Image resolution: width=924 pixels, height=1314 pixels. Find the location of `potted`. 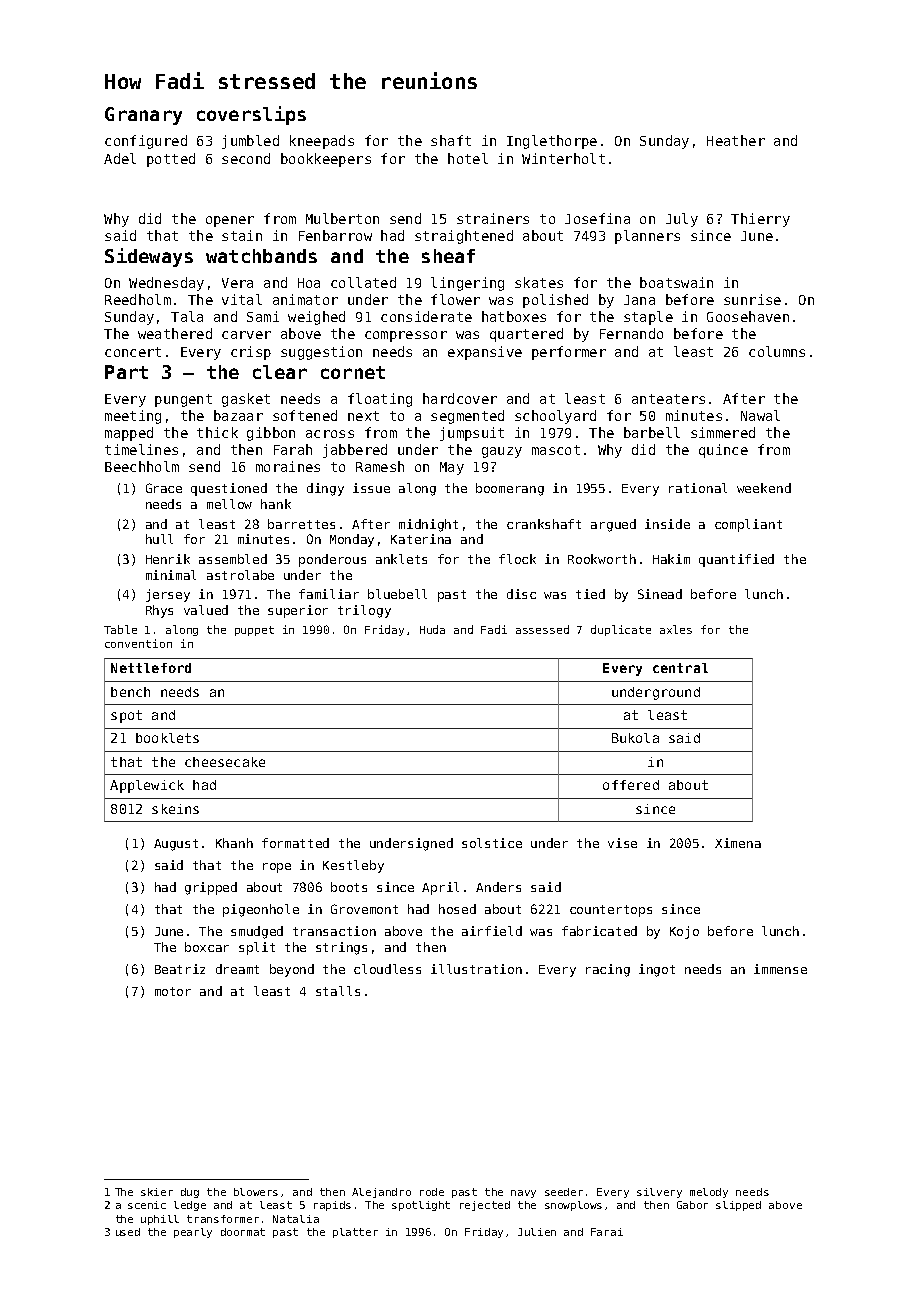

potted is located at coordinates (171, 160).
